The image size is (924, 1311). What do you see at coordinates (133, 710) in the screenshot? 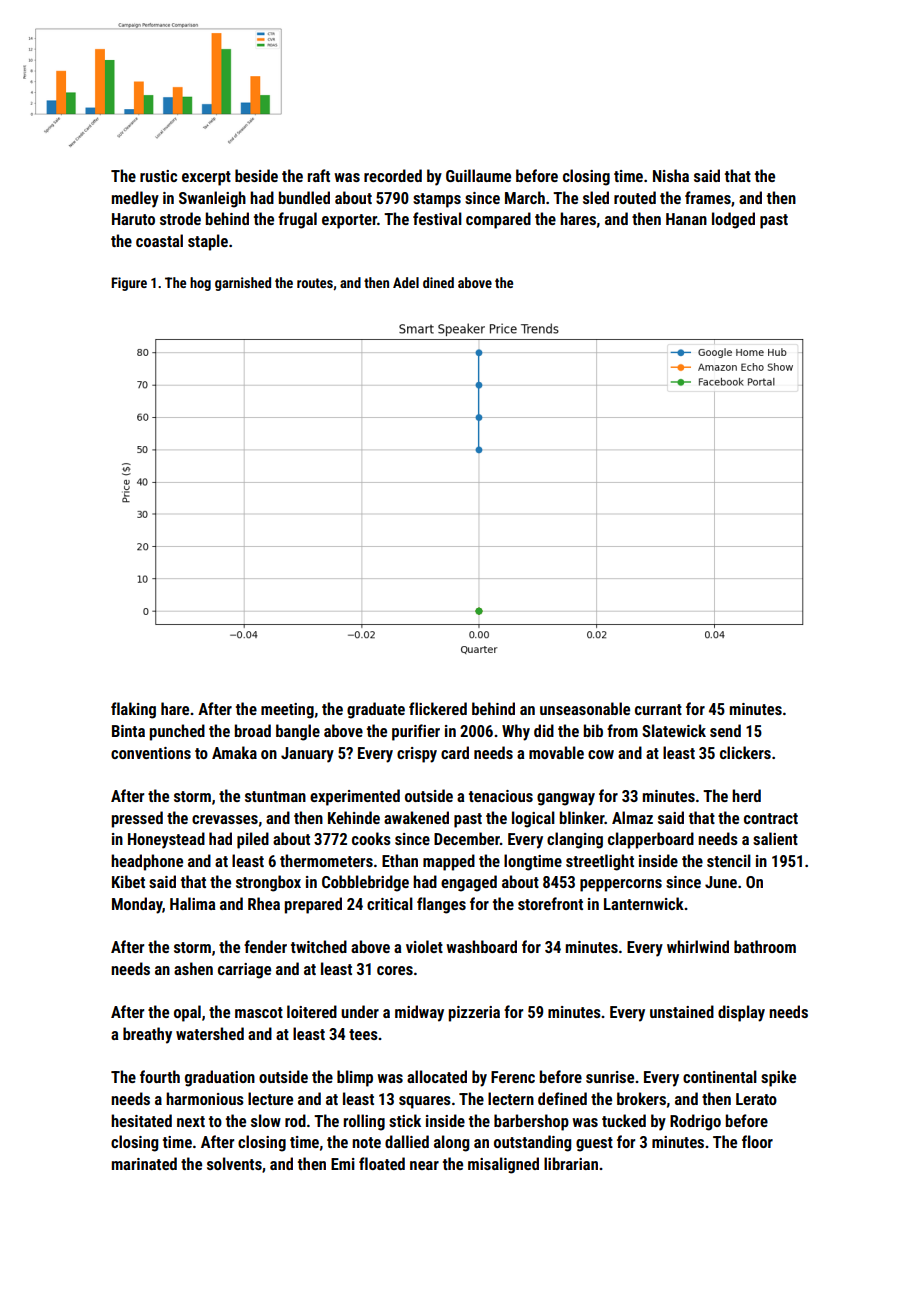
I see `flaking` at bounding box center [133, 710].
